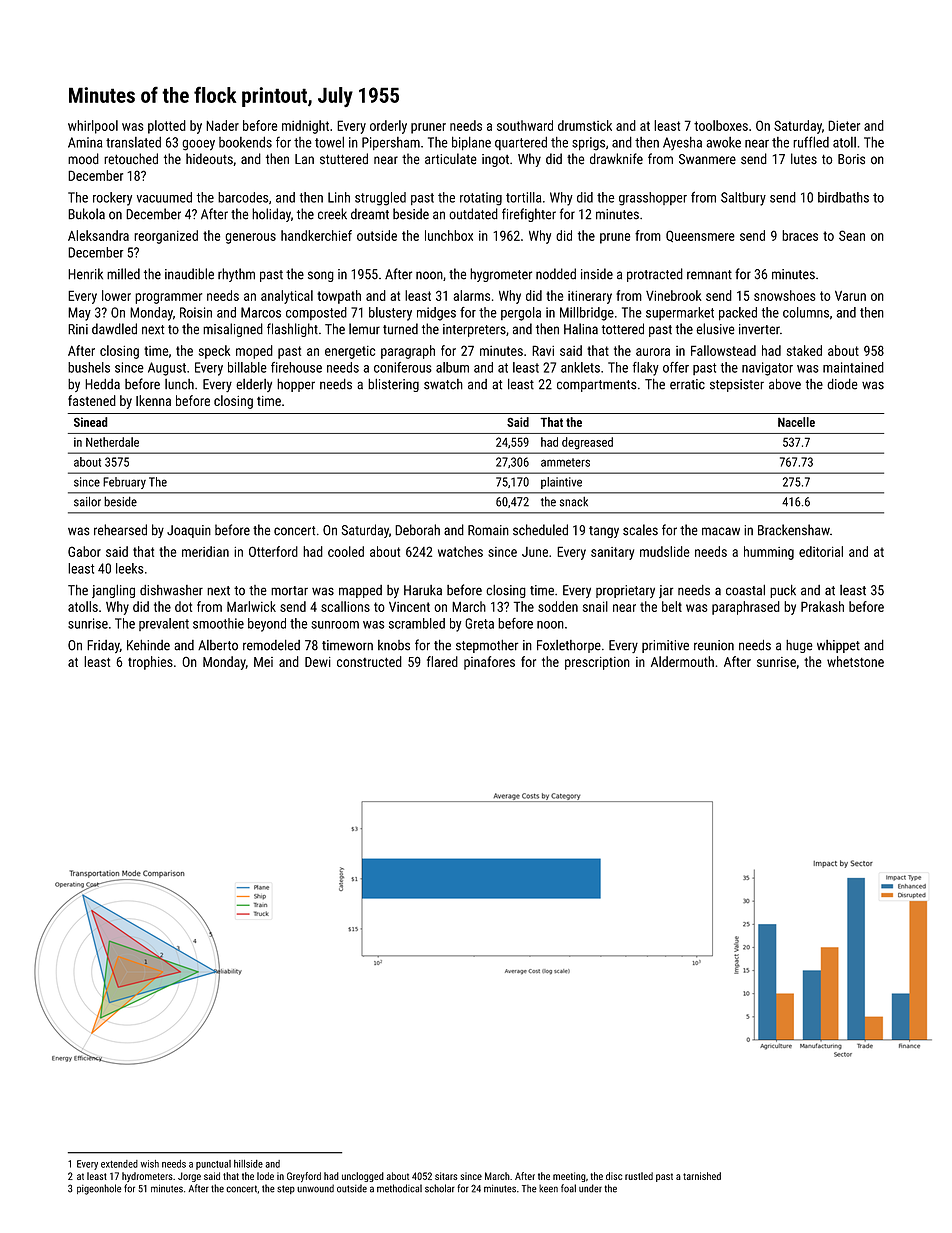 Image resolution: width=952 pixels, height=1233 pixels. What do you see at coordinates (767, 369) in the screenshot?
I see `navigator` at bounding box center [767, 369].
